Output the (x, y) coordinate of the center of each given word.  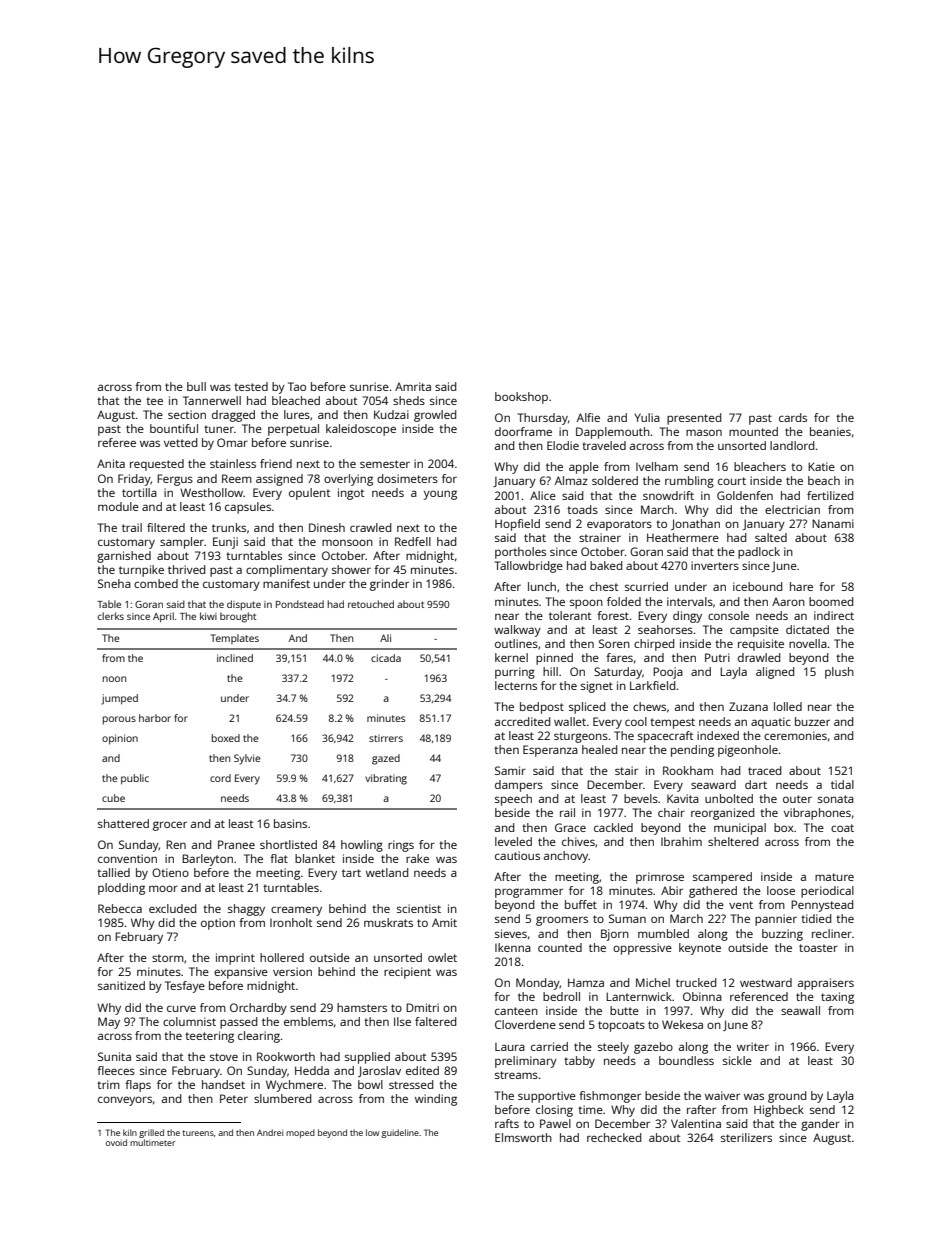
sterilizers (746, 1137)
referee (117, 442)
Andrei (270, 1132)
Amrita (413, 386)
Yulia (647, 417)
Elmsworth (523, 1137)
